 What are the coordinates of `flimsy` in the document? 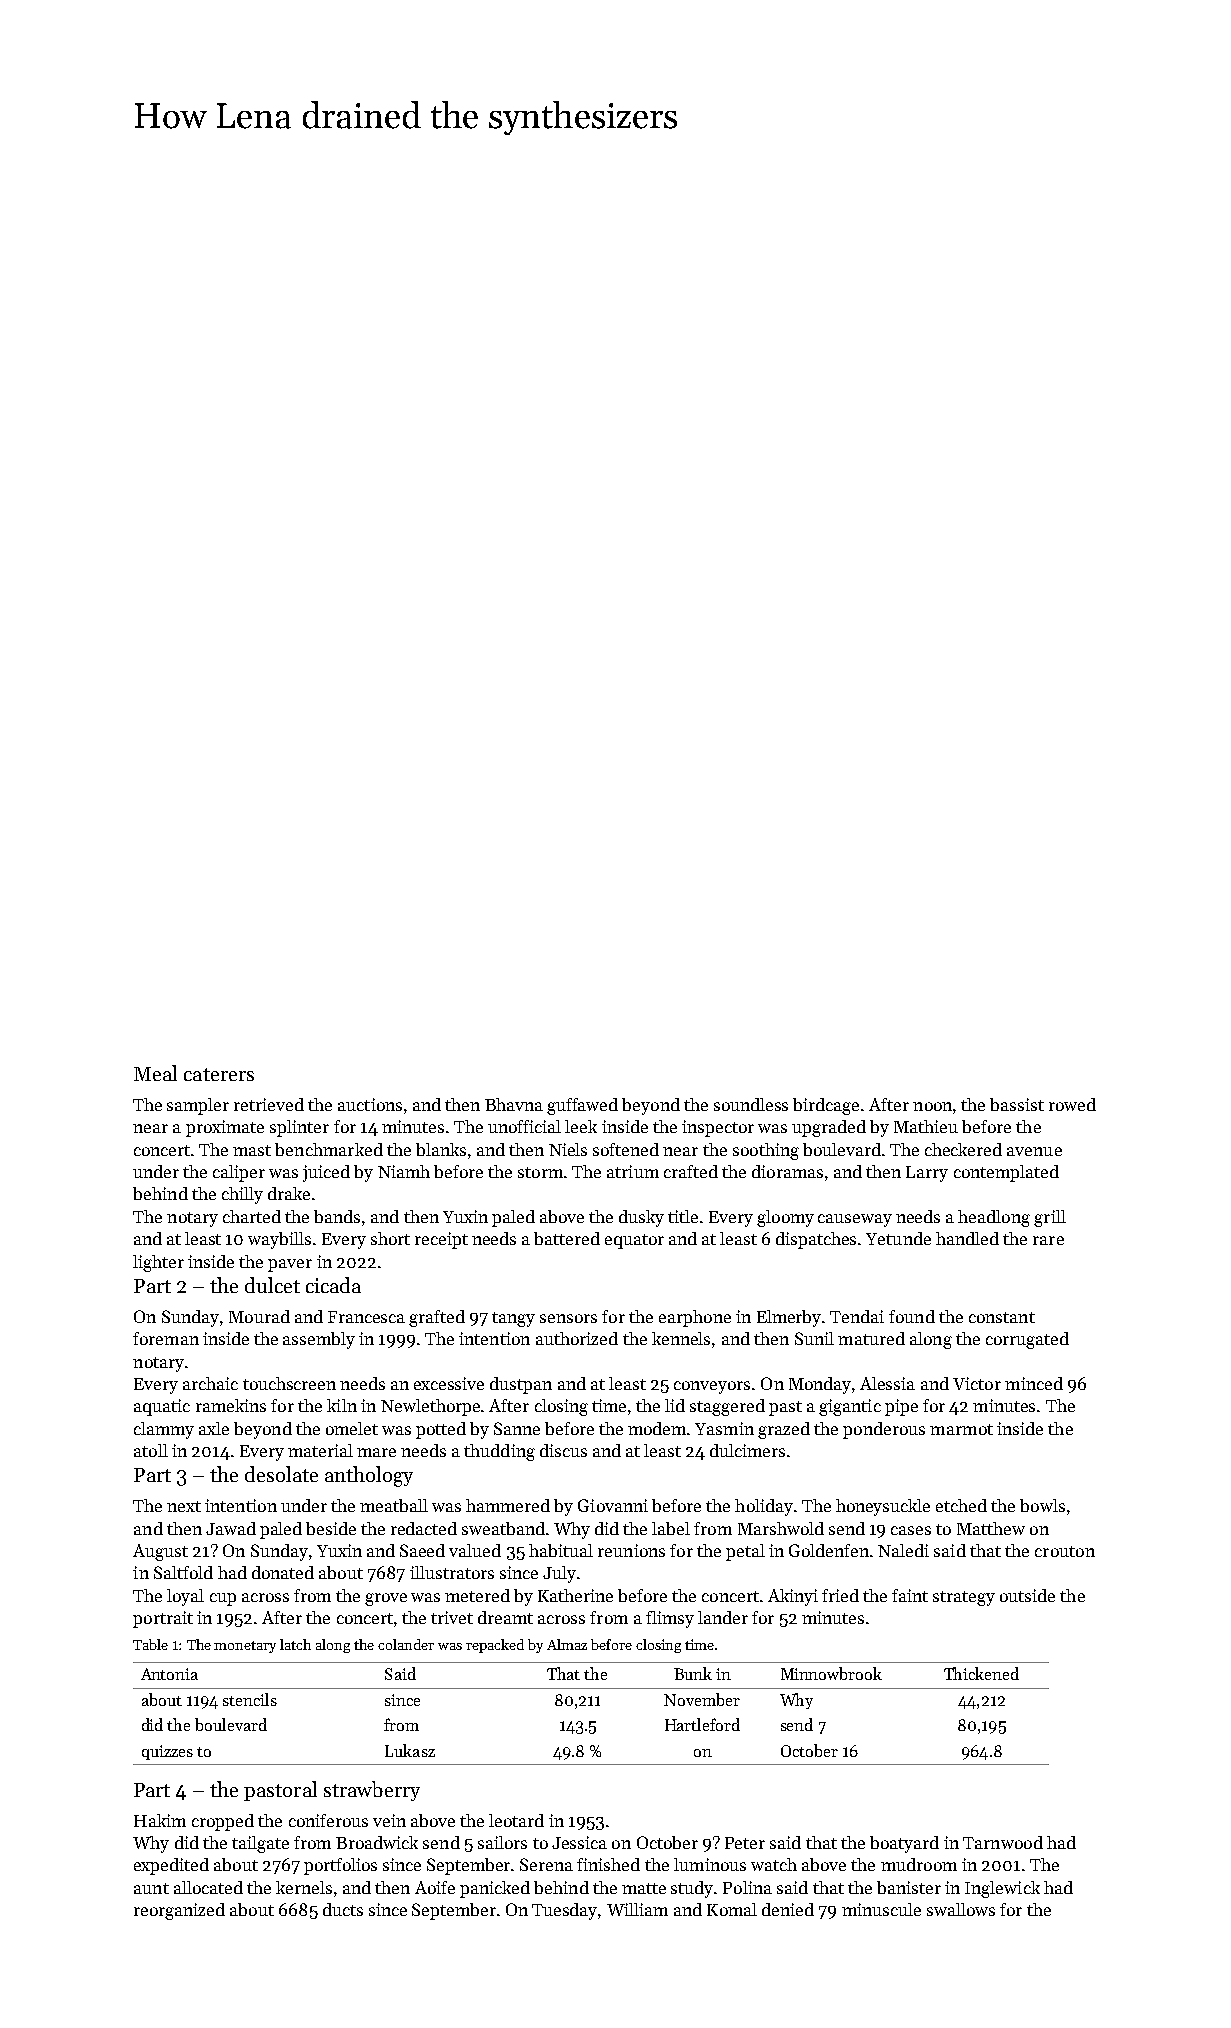 It's located at (670, 1619).
